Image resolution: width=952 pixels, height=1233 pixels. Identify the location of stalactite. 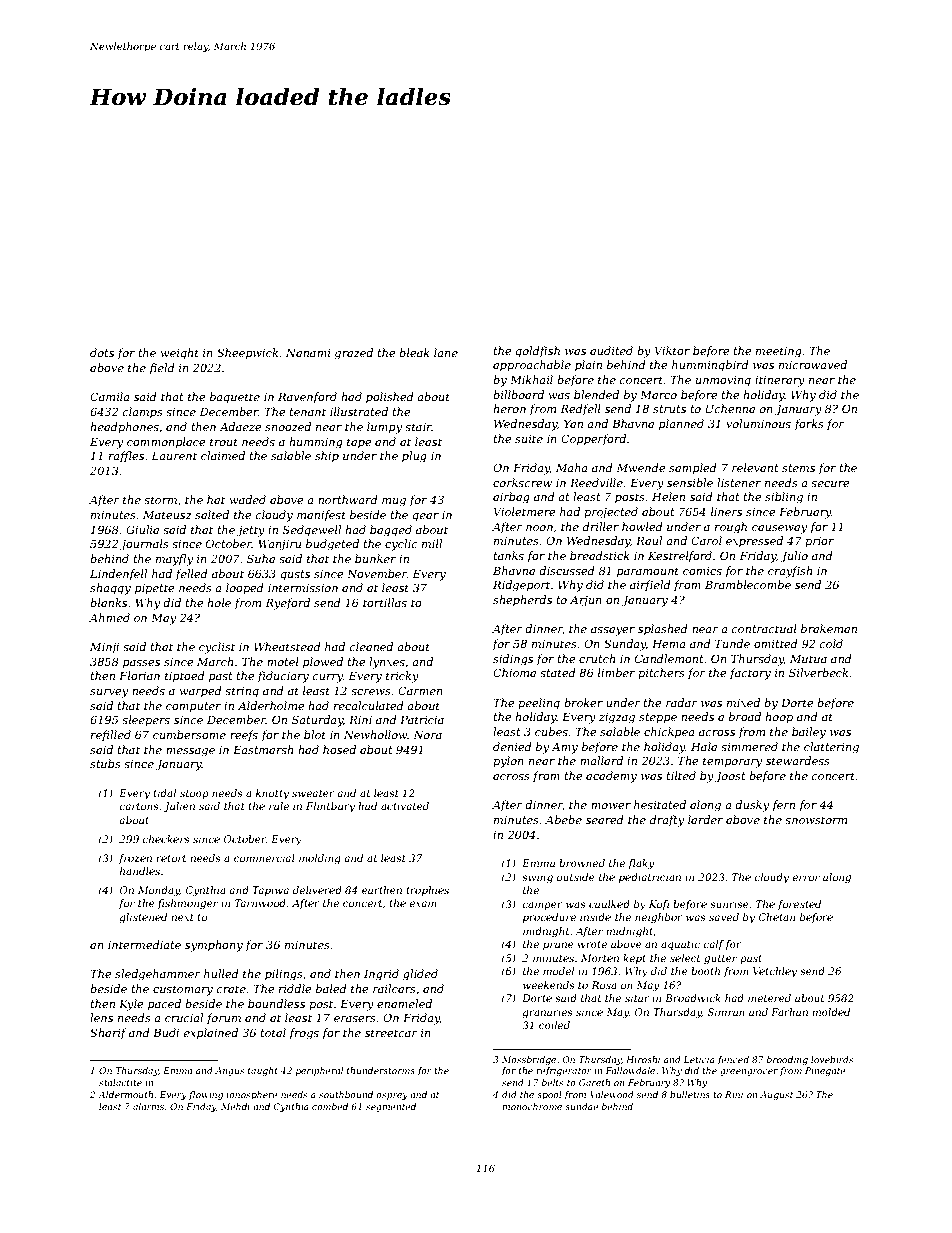
(120, 1082).
